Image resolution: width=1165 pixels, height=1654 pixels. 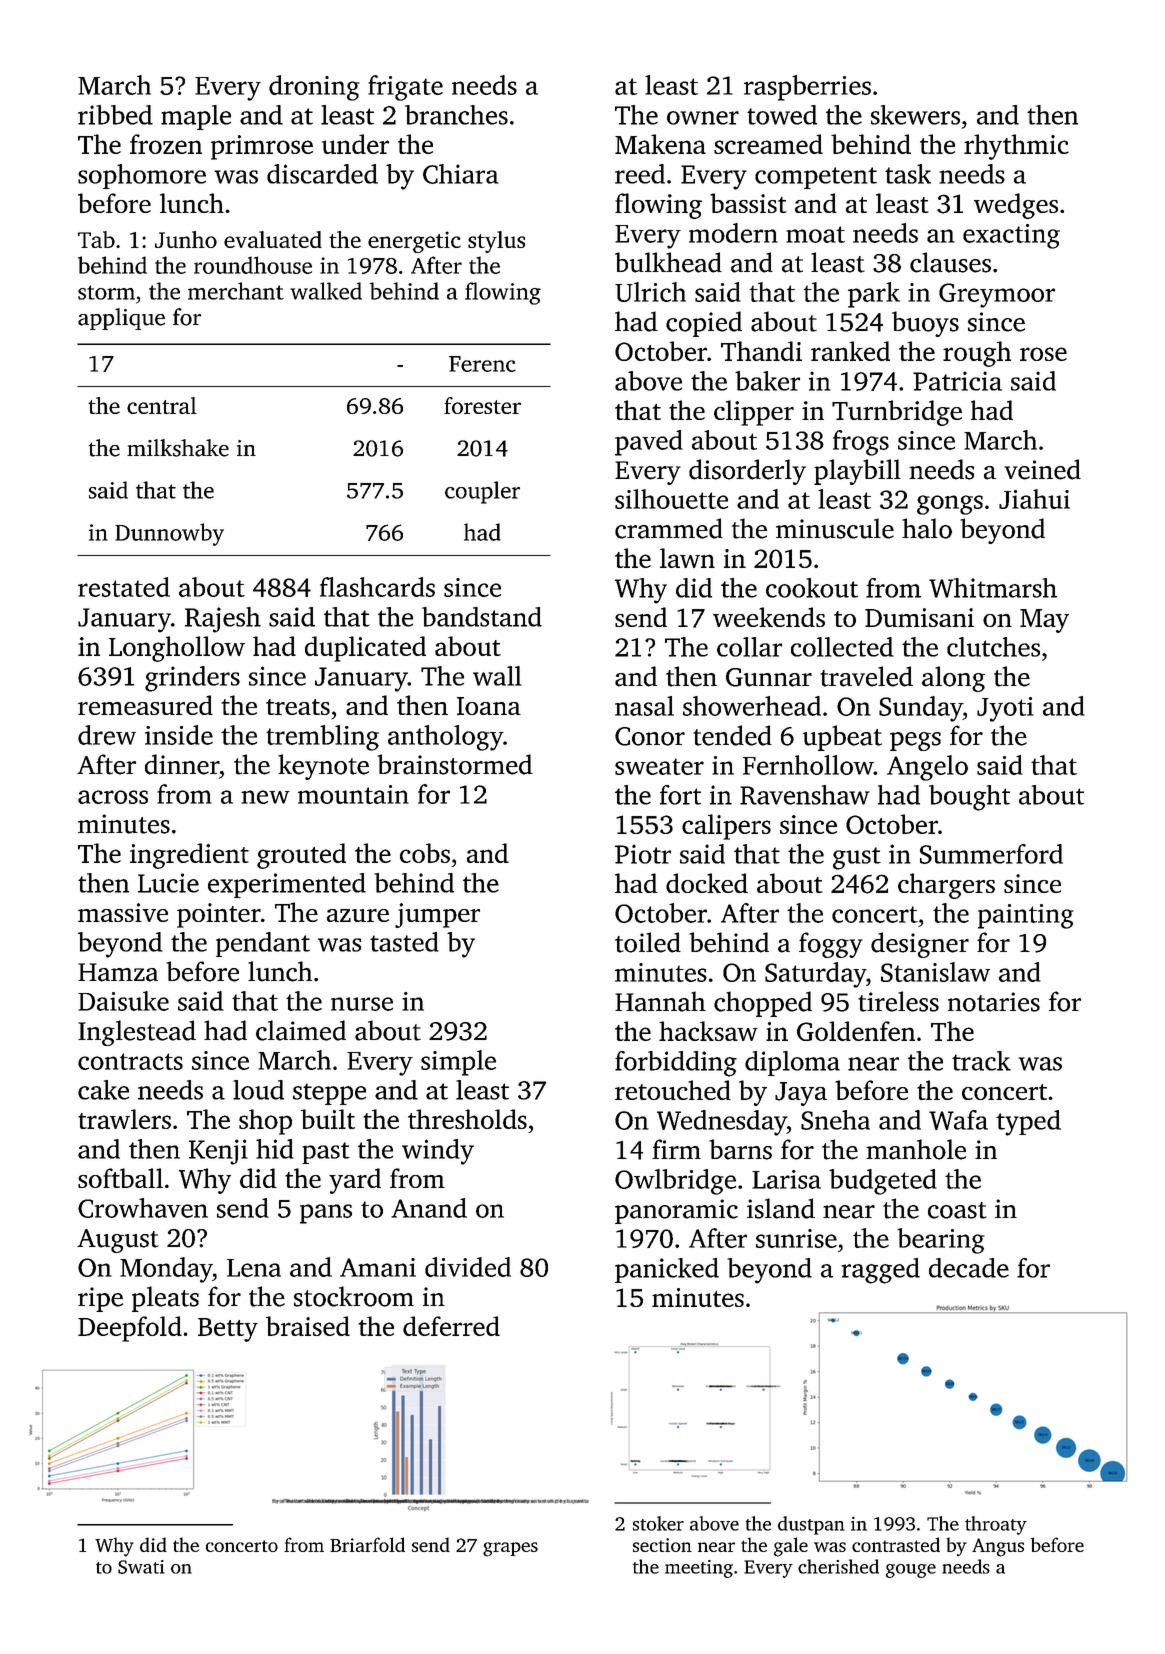 I want to click on meeting, so click(x=699, y=1569).
